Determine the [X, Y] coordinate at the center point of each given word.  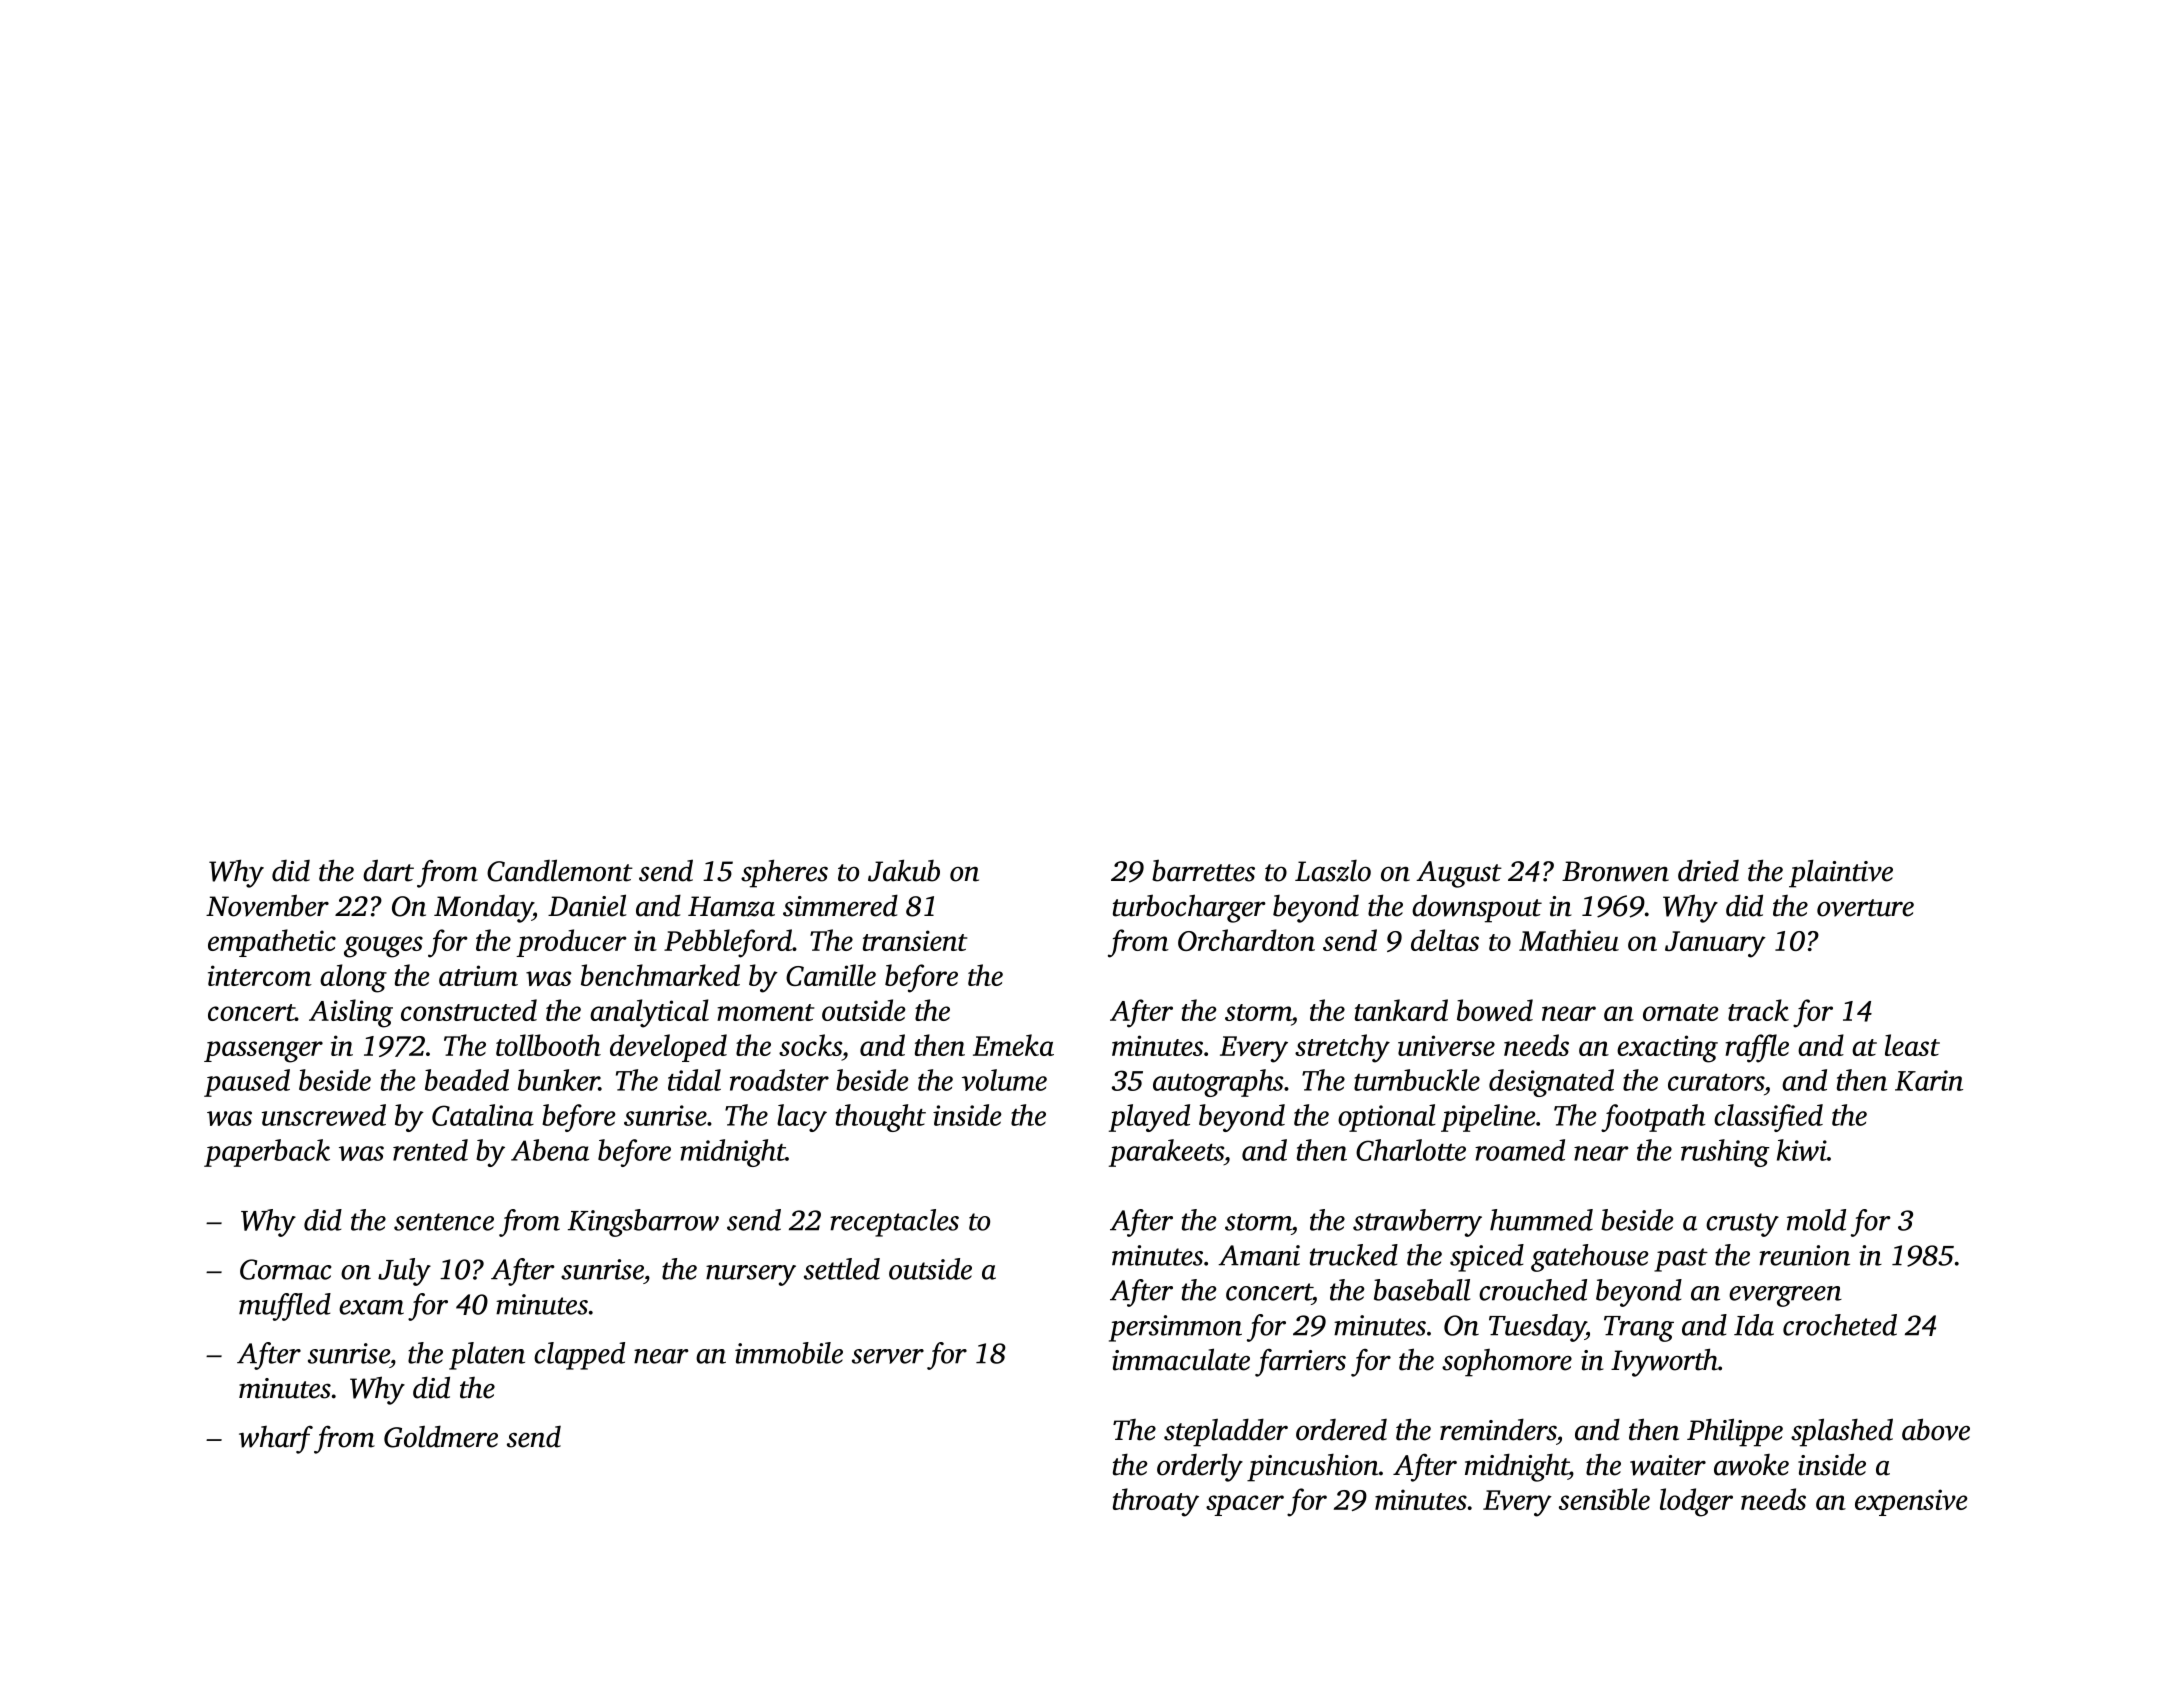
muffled [285, 1307]
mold [1816, 1220]
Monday [483, 909]
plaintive [1841, 873]
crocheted [1840, 1325]
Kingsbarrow [643, 1223]
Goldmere [441, 1436]
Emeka [1013, 1045]
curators [1716, 1082]
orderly [1200, 1467]
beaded [467, 1080]
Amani [1259, 1255]
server [888, 1356]
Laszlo [1333, 871]
